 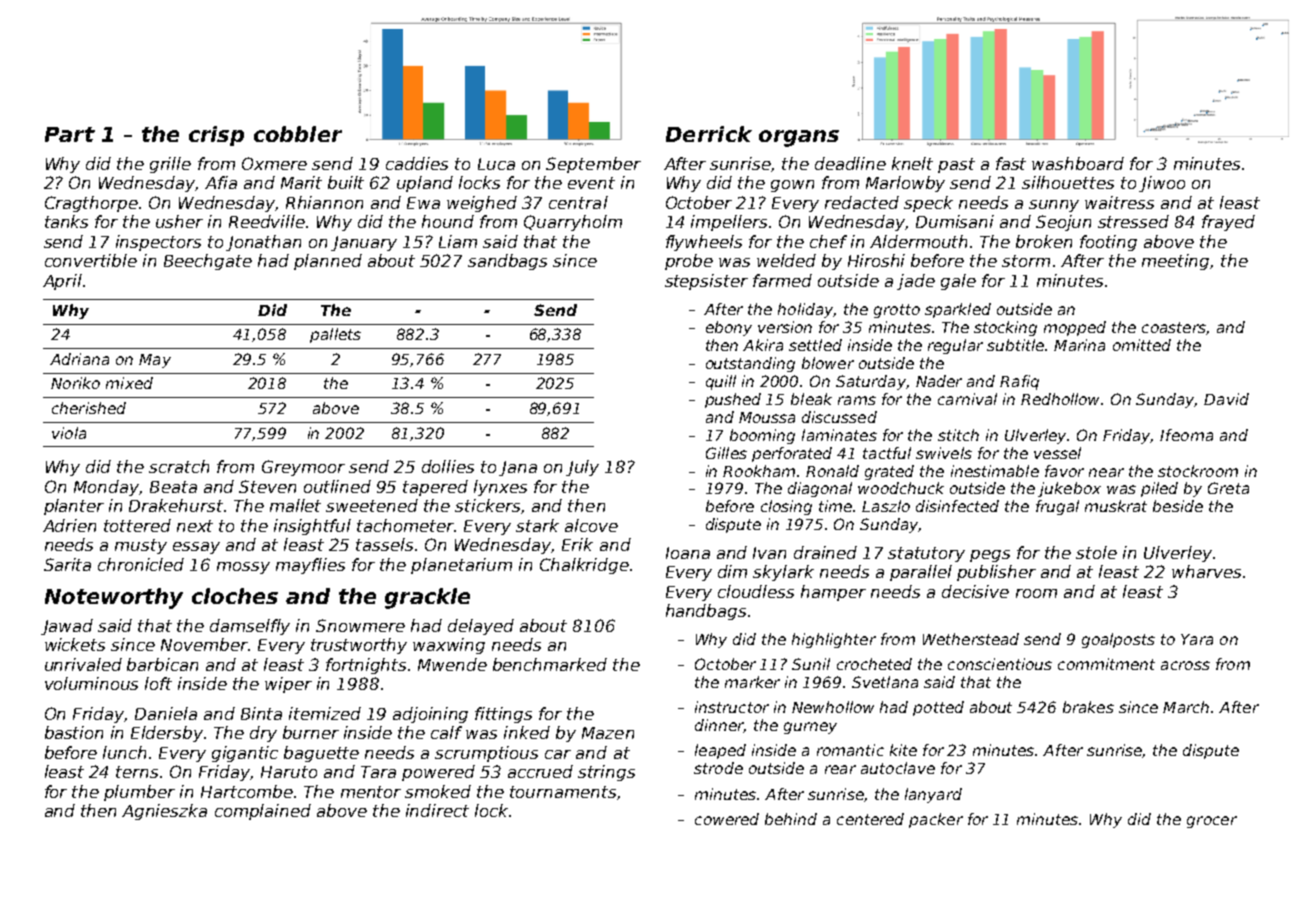 I want to click on Quarryholm, so click(x=573, y=223).
